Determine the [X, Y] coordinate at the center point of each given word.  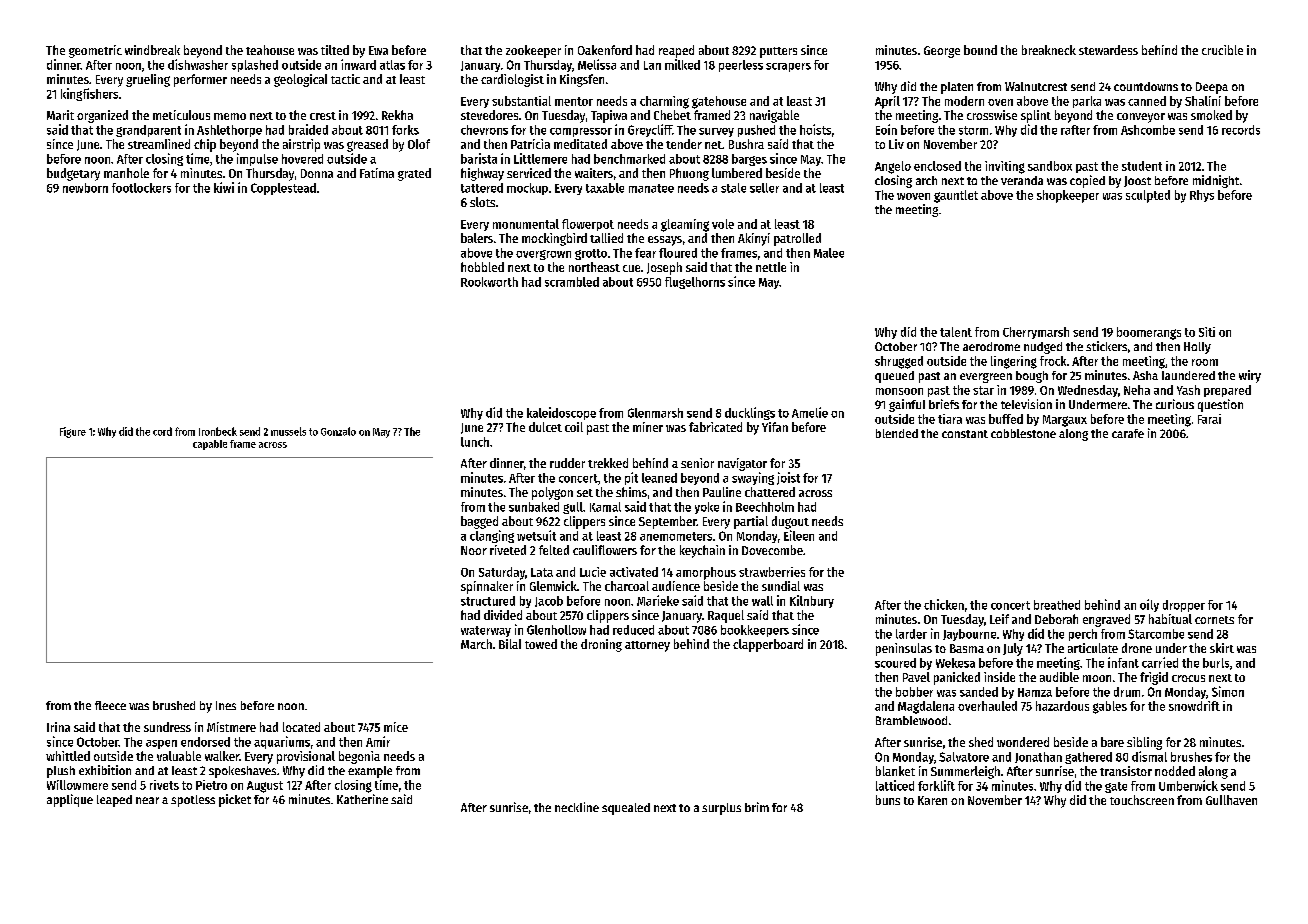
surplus [721, 809]
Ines [226, 705]
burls [1216, 663]
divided [503, 615]
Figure [73, 432]
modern [964, 101]
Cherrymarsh [1036, 333]
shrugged [899, 362]
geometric [95, 51]
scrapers [788, 67]
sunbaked [534, 507]
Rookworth [489, 282]
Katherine [362, 799]
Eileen [799, 535]
